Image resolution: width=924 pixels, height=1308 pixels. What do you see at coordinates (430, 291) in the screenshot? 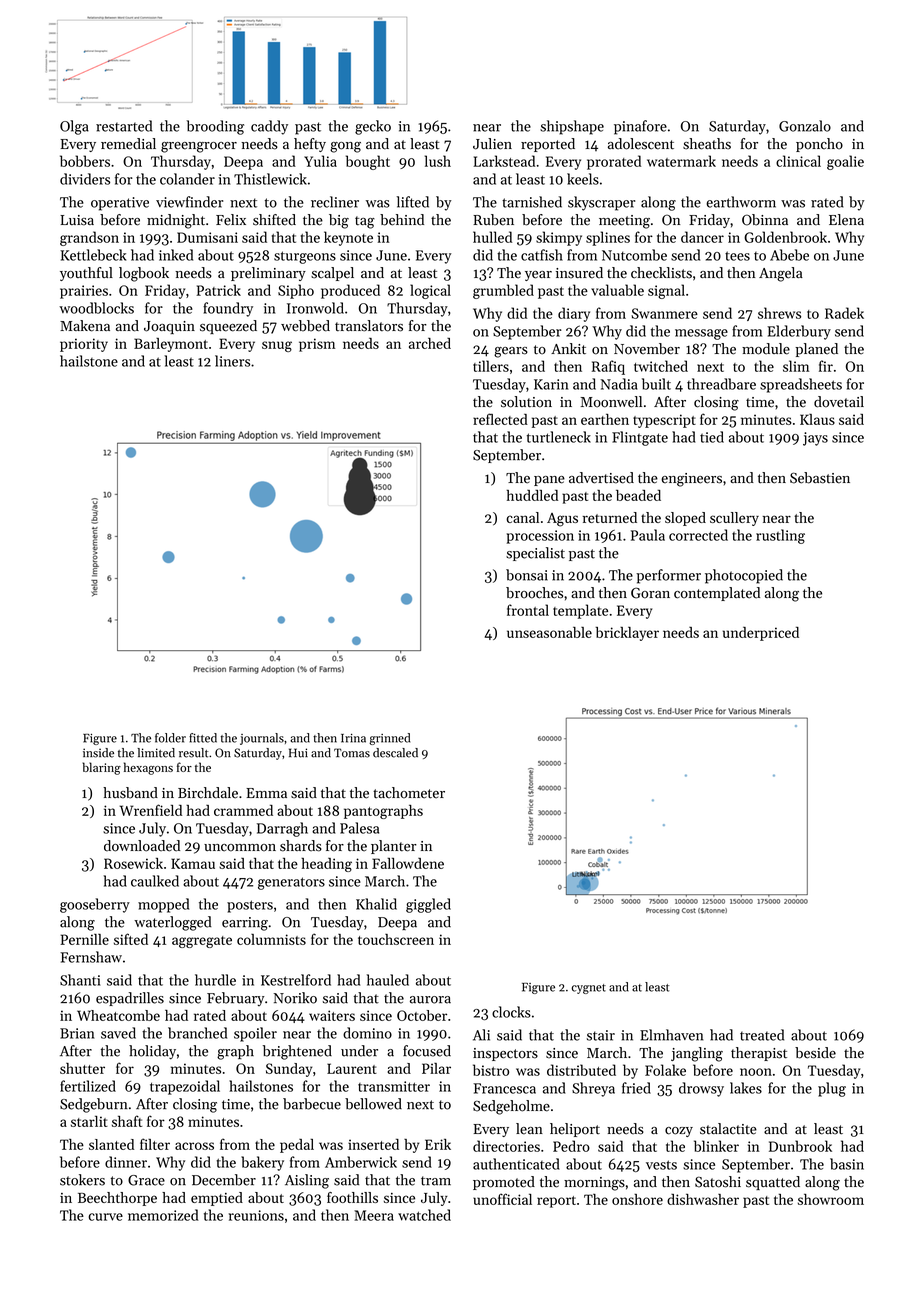
I see `logical` at bounding box center [430, 291].
